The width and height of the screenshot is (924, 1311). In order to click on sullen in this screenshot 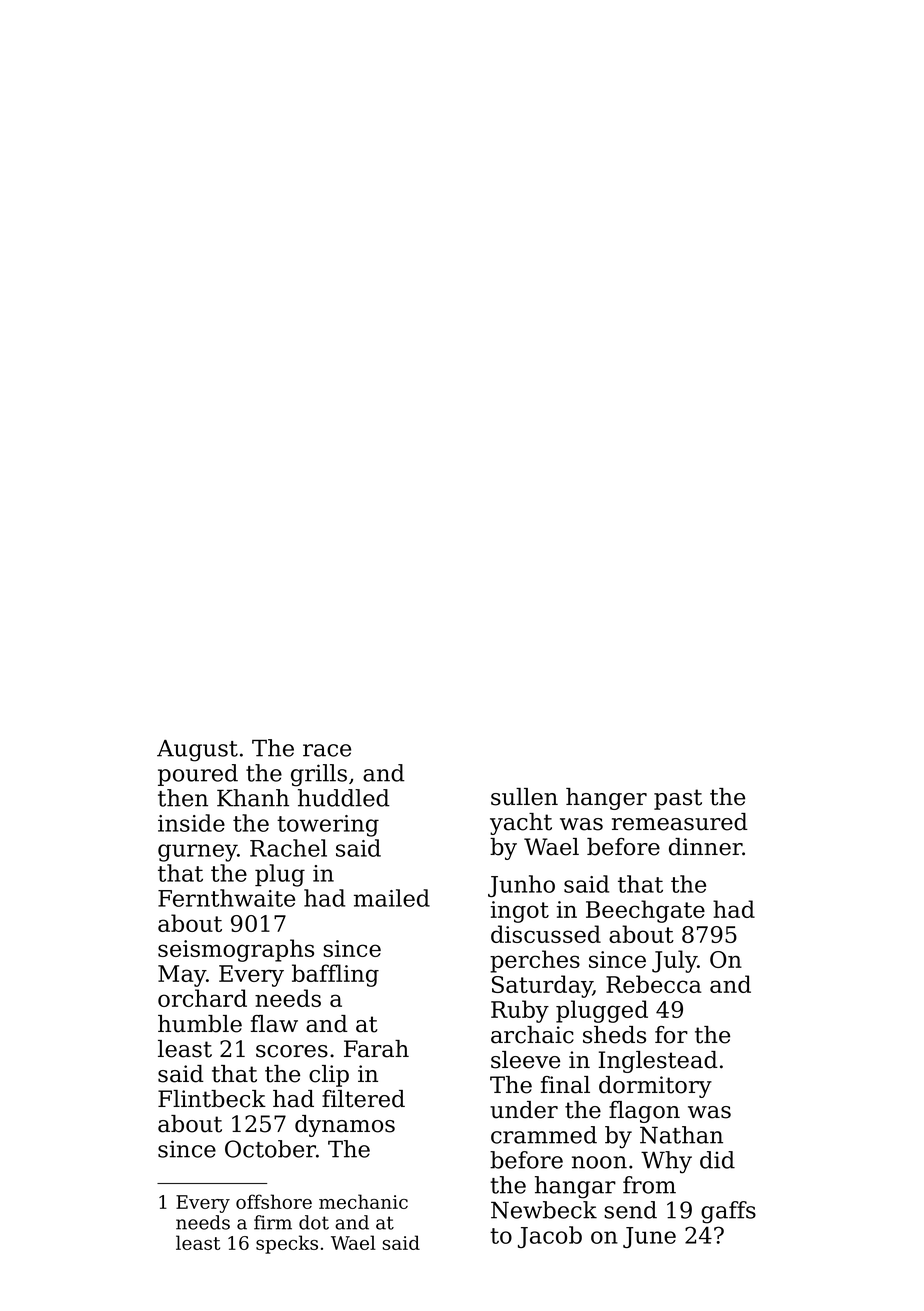, I will do `click(524, 797)`.
